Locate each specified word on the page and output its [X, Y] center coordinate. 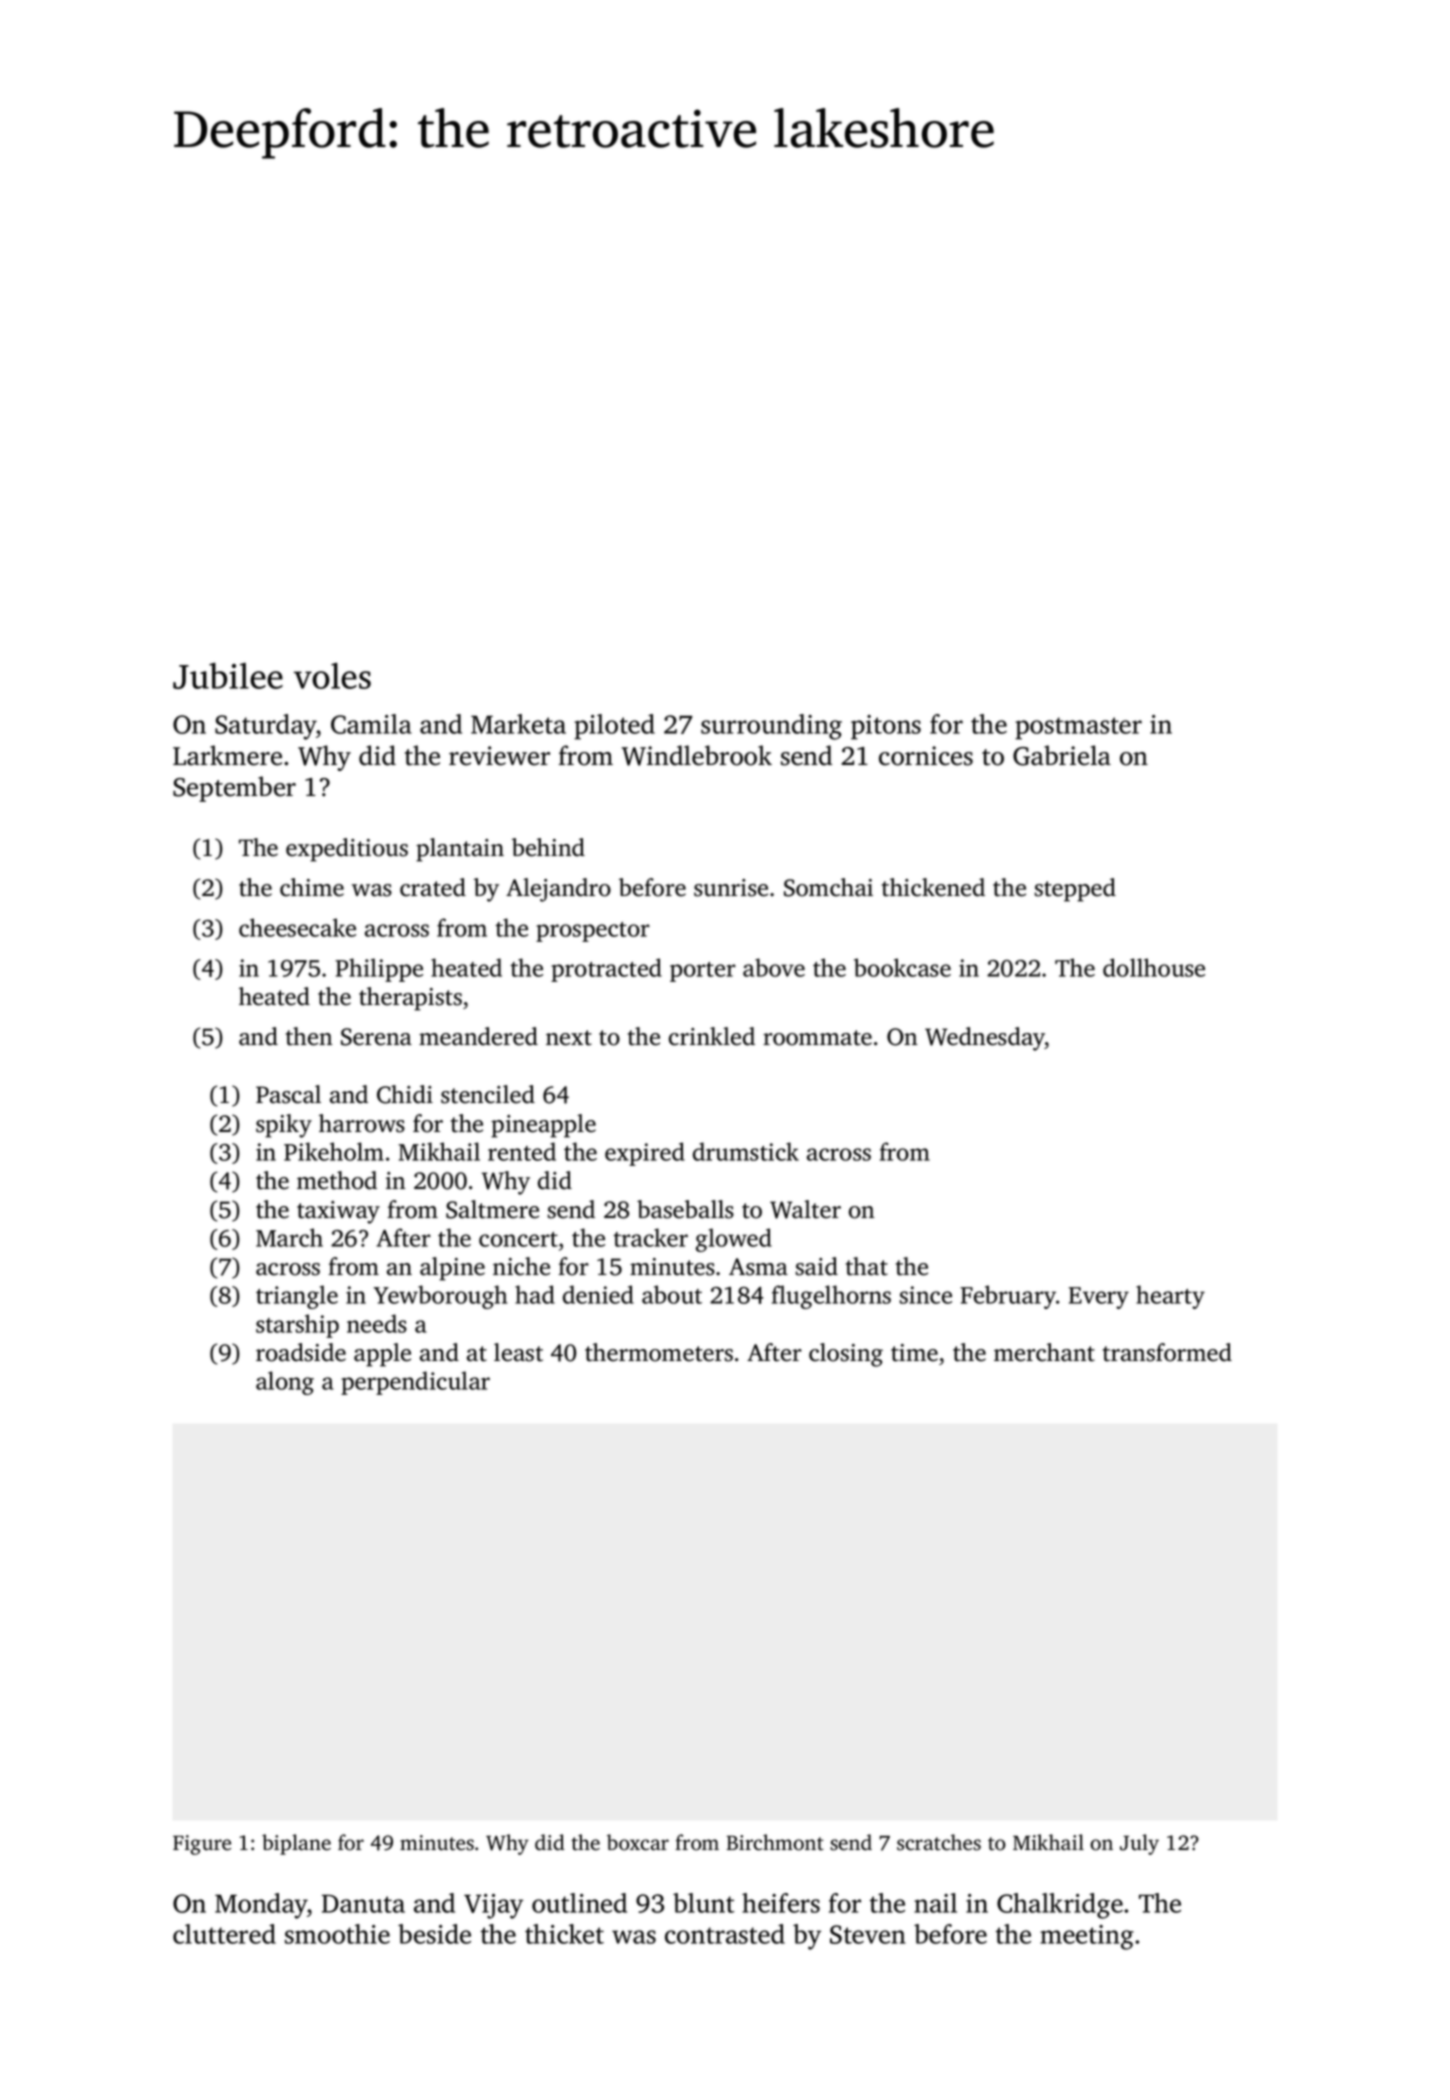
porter [703, 972]
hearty [1170, 1297]
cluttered [224, 1934]
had [535, 1294]
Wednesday [985, 1039]
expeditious [347, 850]
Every [1099, 1298]
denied [598, 1294]
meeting [1087, 1937]
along [285, 1383]
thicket [564, 1934]
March [289, 1237]
